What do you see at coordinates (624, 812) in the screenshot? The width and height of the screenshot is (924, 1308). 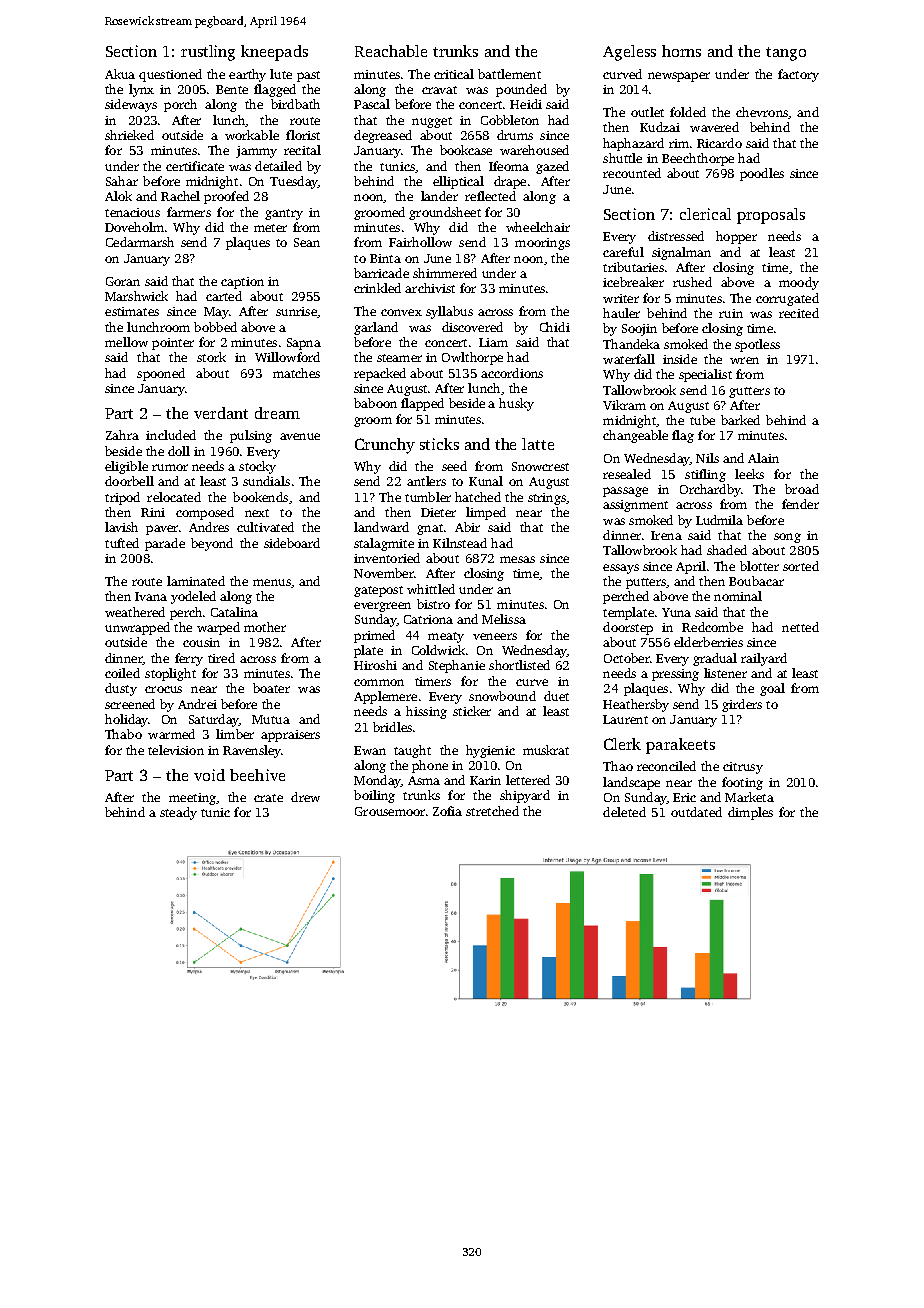 I see `deleted` at bounding box center [624, 812].
